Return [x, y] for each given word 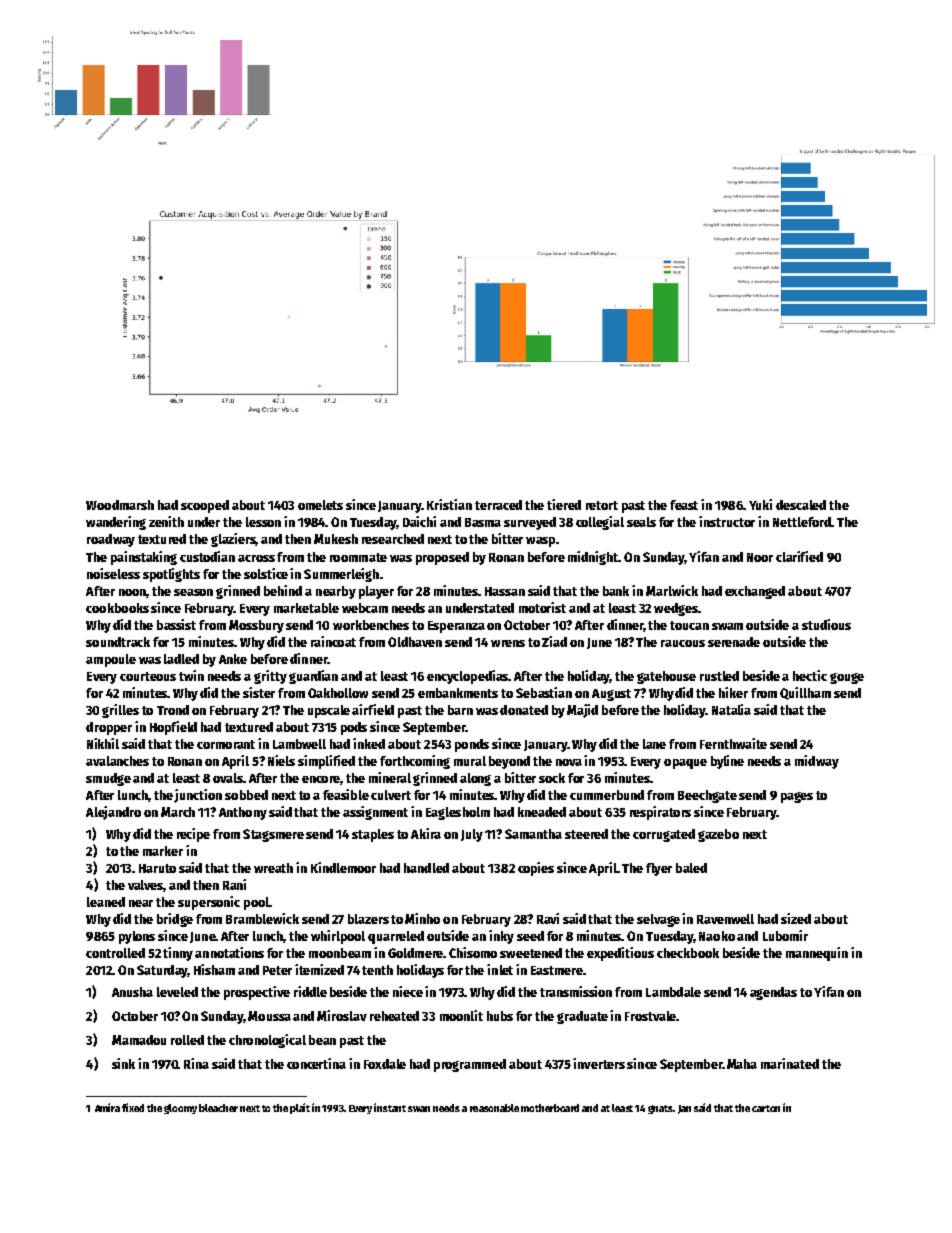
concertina [316, 1063]
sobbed [246, 795]
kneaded [542, 812]
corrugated [664, 835]
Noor [760, 557]
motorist [542, 607]
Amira [107, 1107]
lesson [263, 522]
